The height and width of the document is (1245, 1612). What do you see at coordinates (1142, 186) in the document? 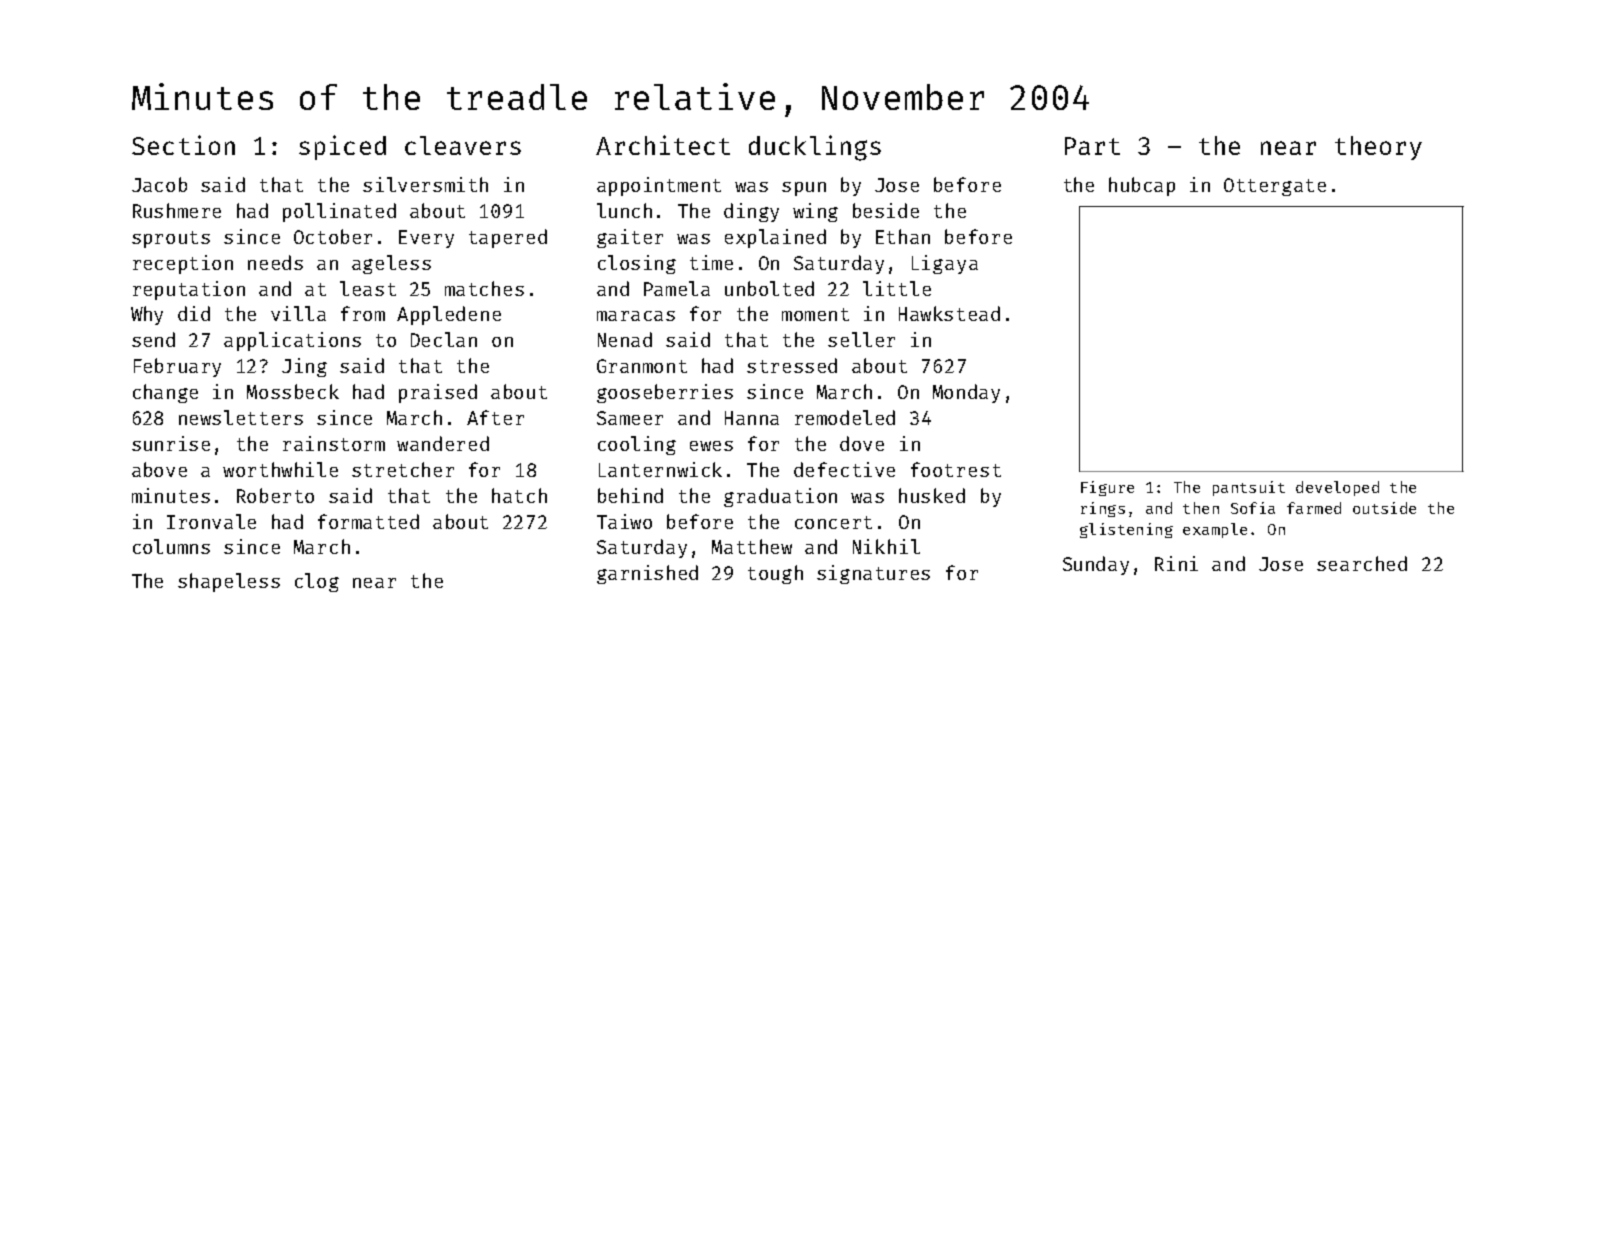
I see `hubcap` at bounding box center [1142, 186].
